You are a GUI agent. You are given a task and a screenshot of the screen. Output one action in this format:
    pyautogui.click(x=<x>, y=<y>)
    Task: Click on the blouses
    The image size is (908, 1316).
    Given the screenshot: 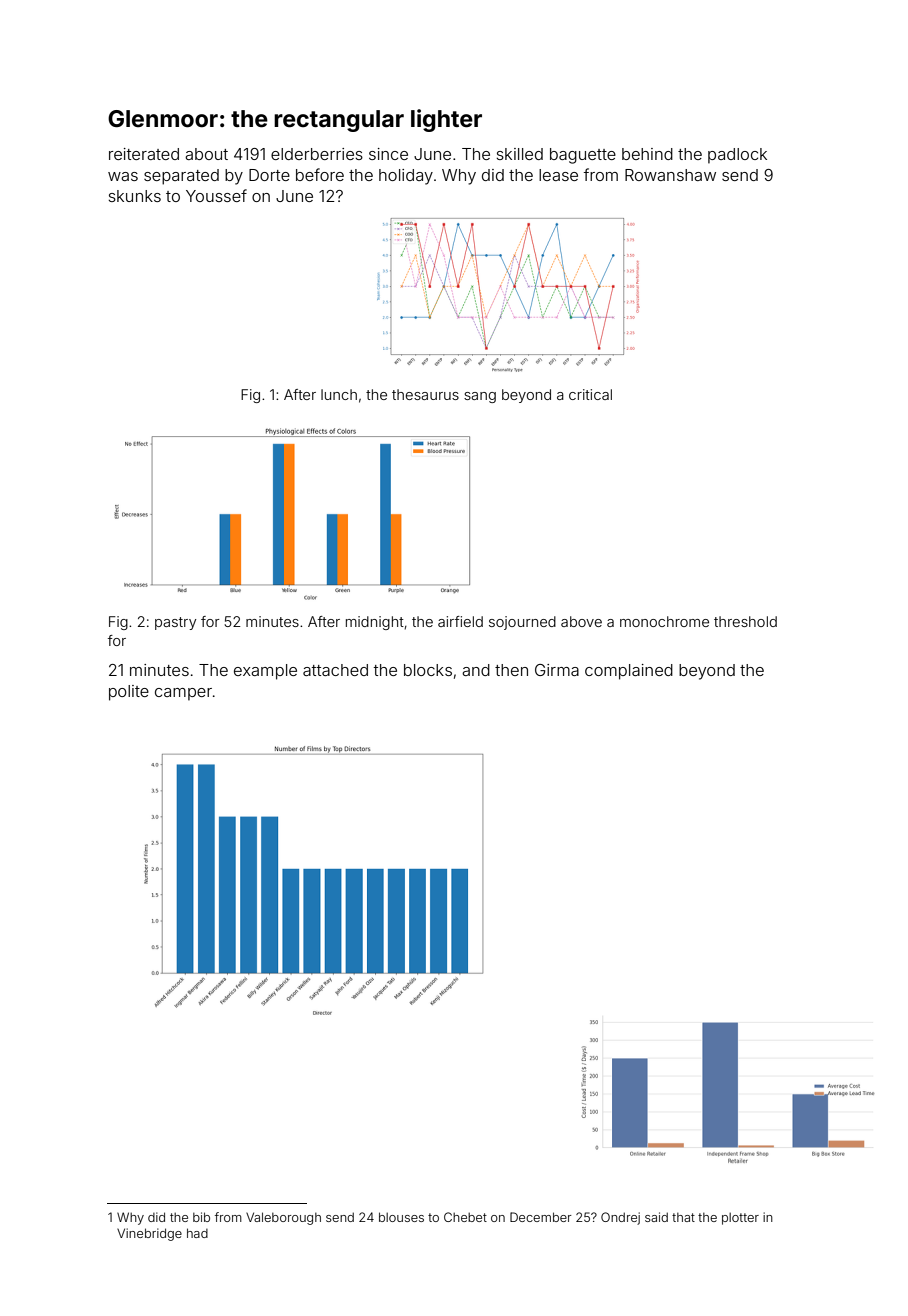 What is the action you would take?
    pyautogui.click(x=401, y=1217)
